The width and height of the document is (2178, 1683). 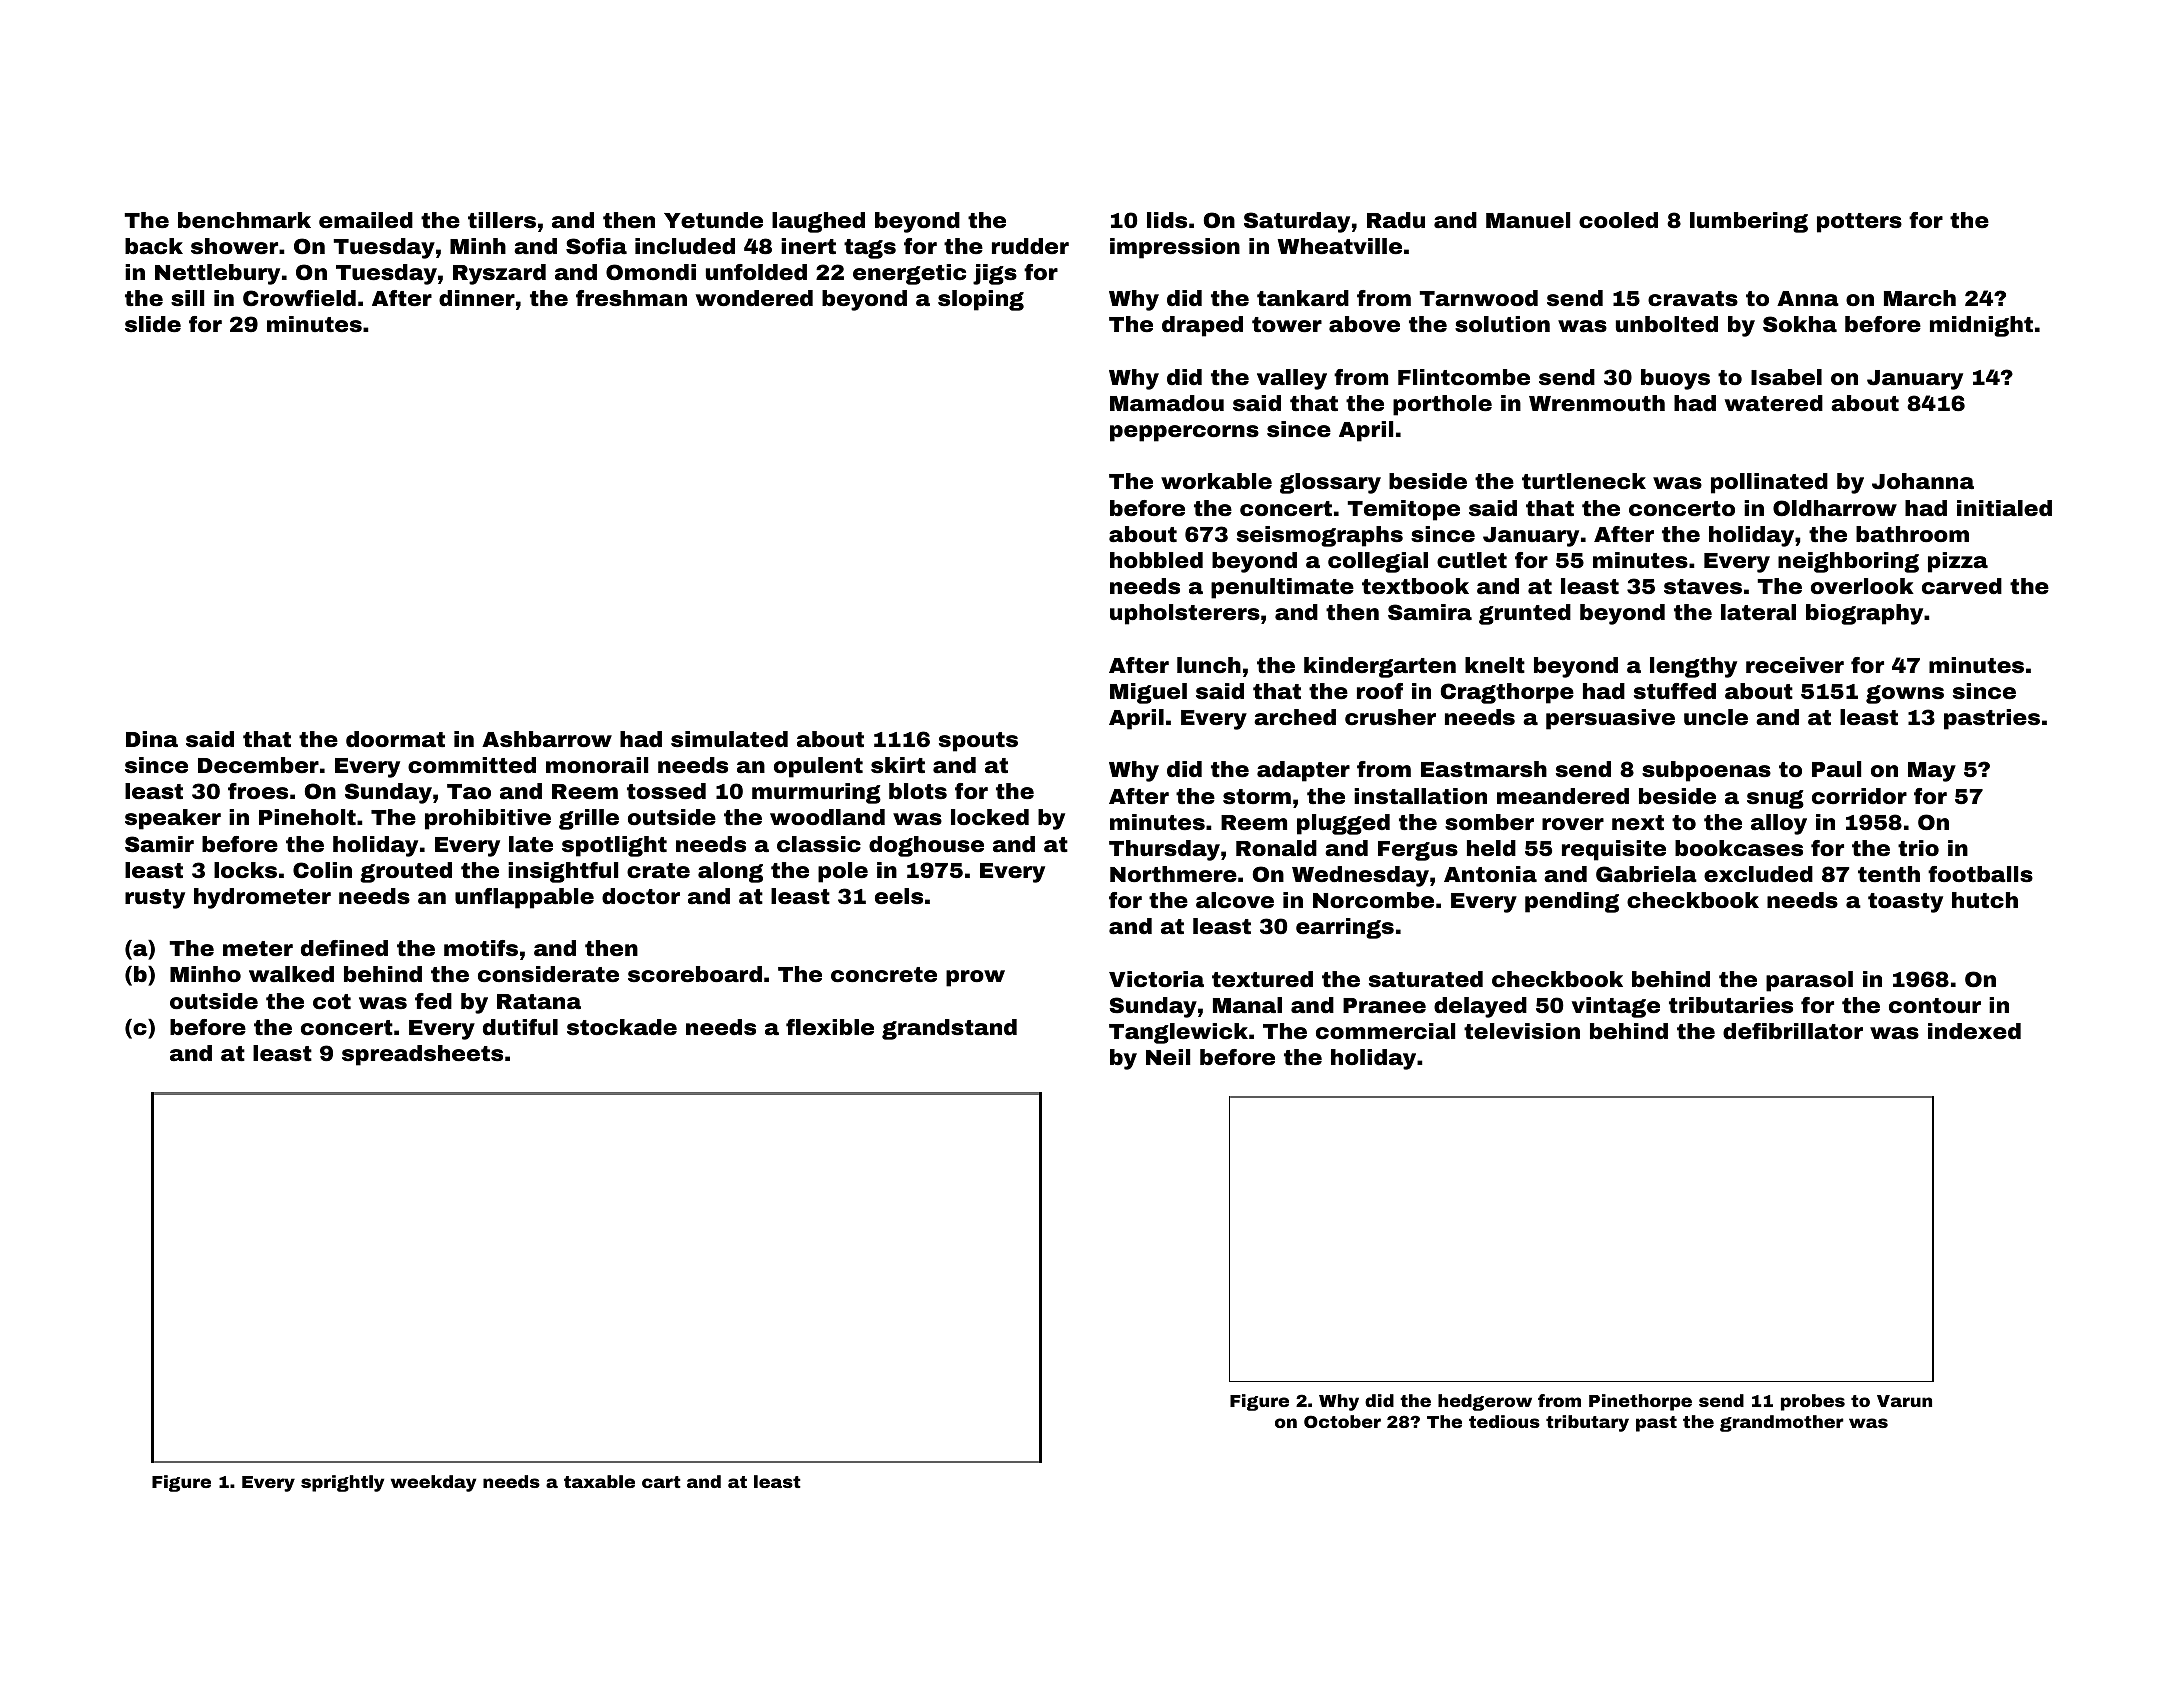 What do you see at coordinates (344, 948) in the document?
I see `defined` at bounding box center [344, 948].
